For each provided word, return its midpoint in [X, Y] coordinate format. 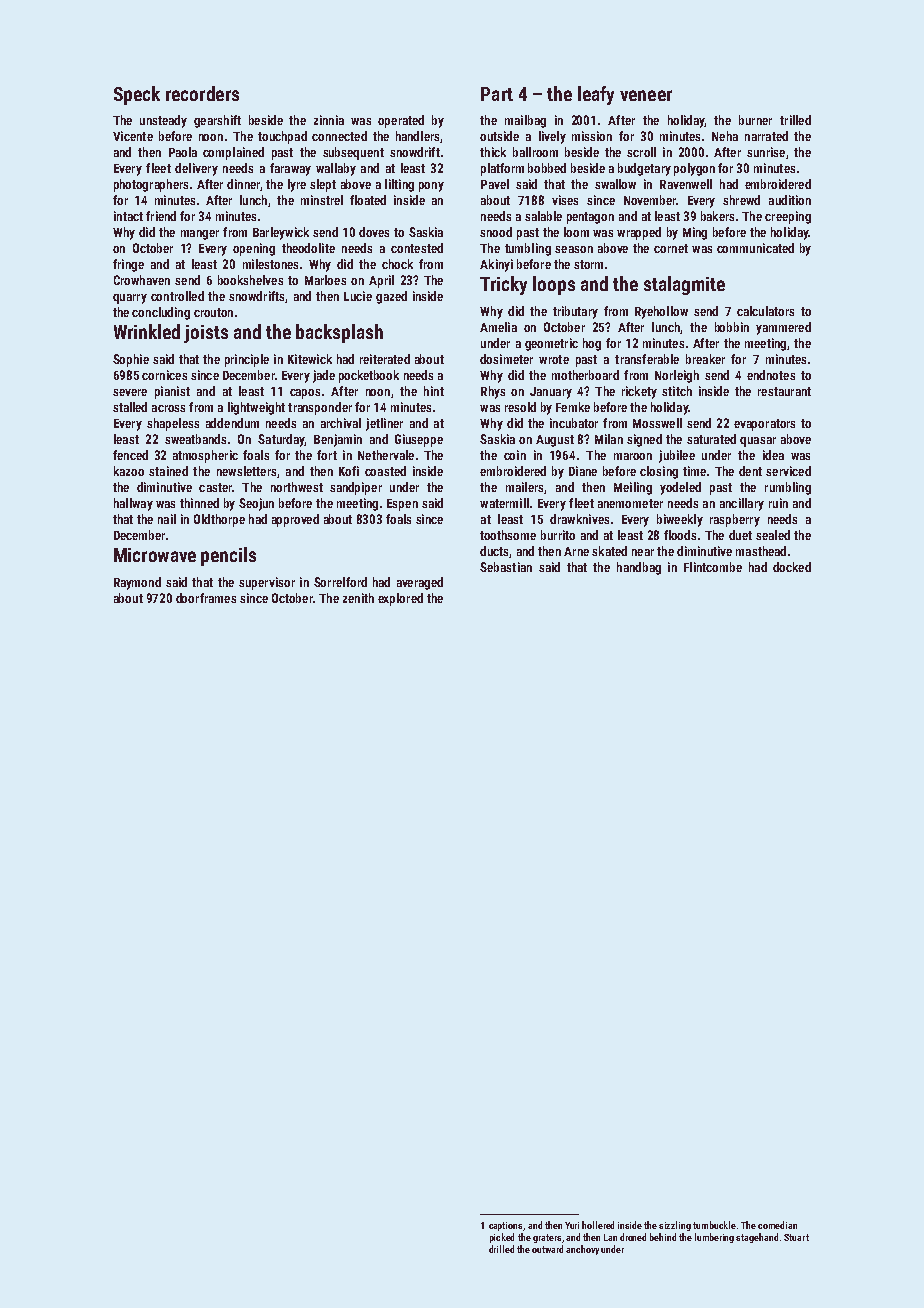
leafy [596, 95]
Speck [137, 95]
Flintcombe [713, 567]
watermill [504, 503]
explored [400, 599]
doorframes [206, 598]
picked [502, 1238]
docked [792, 567]
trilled [795, 120]
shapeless [173, 424]
